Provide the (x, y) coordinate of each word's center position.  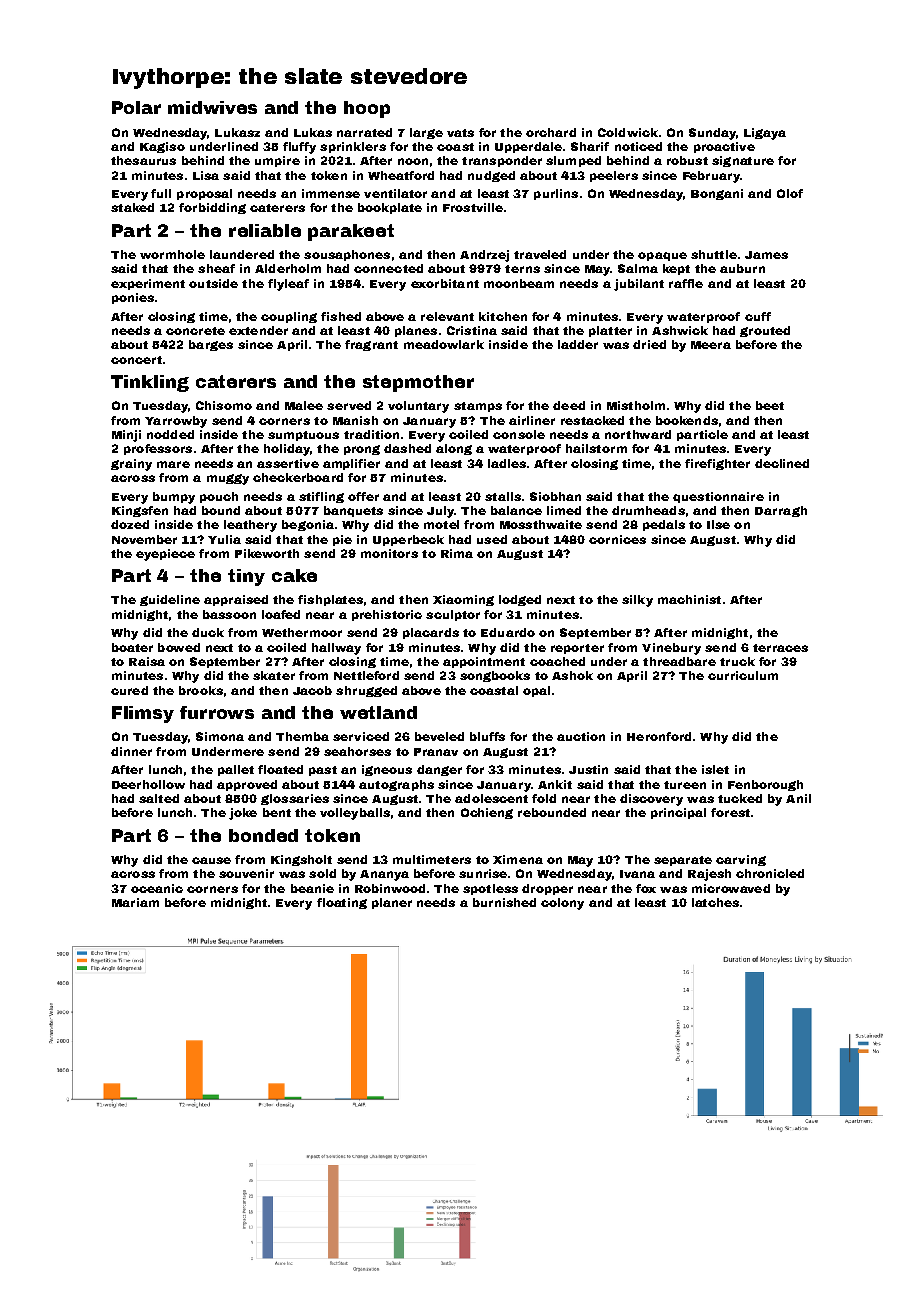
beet (770, 405)
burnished (504, 902)
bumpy (174, 498)
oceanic (157, 888)
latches (715, 902)
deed (569, 405)
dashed (407, 448)
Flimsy (143, 714)
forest (730, 812)
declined (782, 463)
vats (460, 133)
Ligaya (765, 134)
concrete (195, 331)
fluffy (299, 148)
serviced (361, 736)
